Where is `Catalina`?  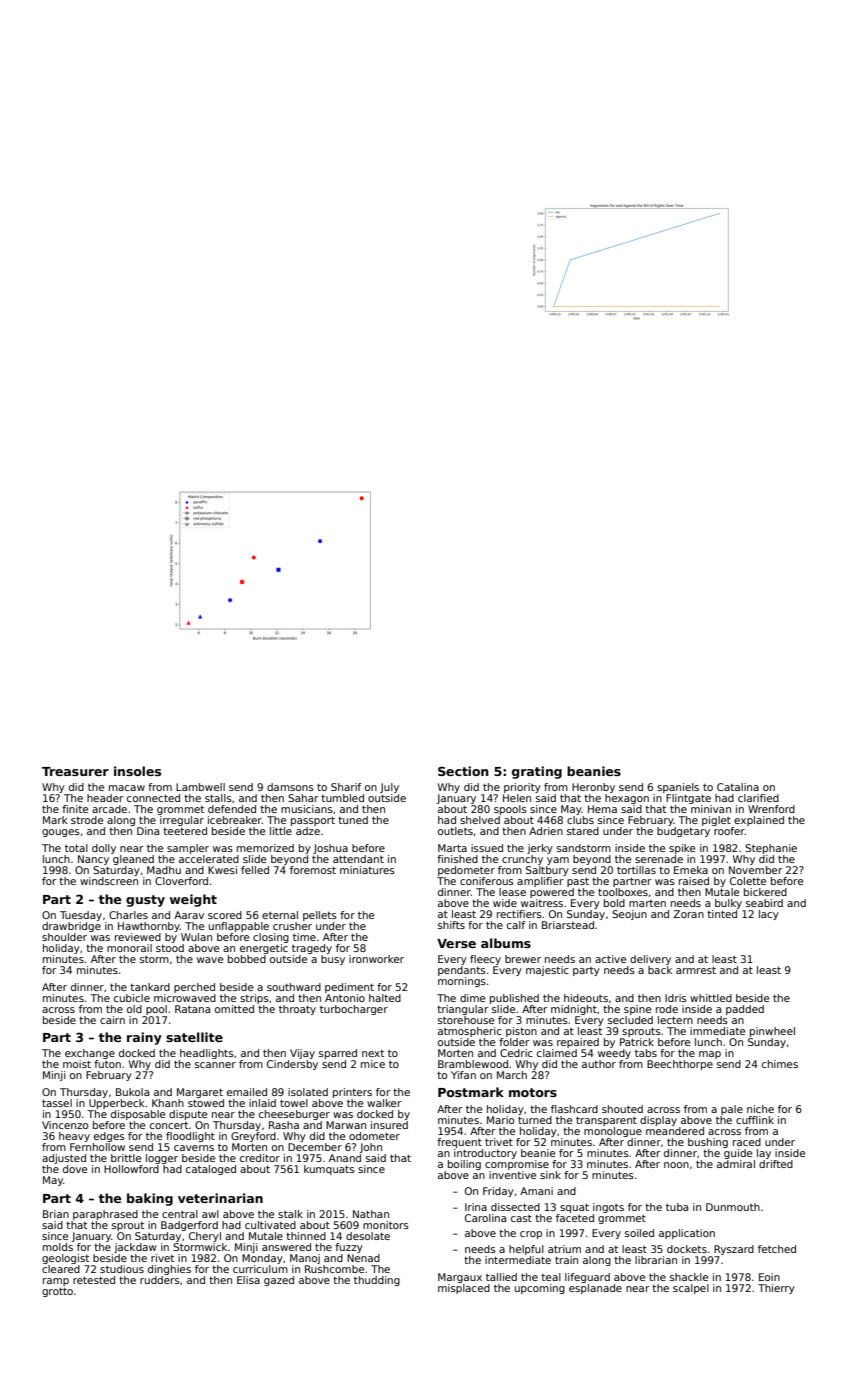
Catalina is located at coordinates (738, 787).
